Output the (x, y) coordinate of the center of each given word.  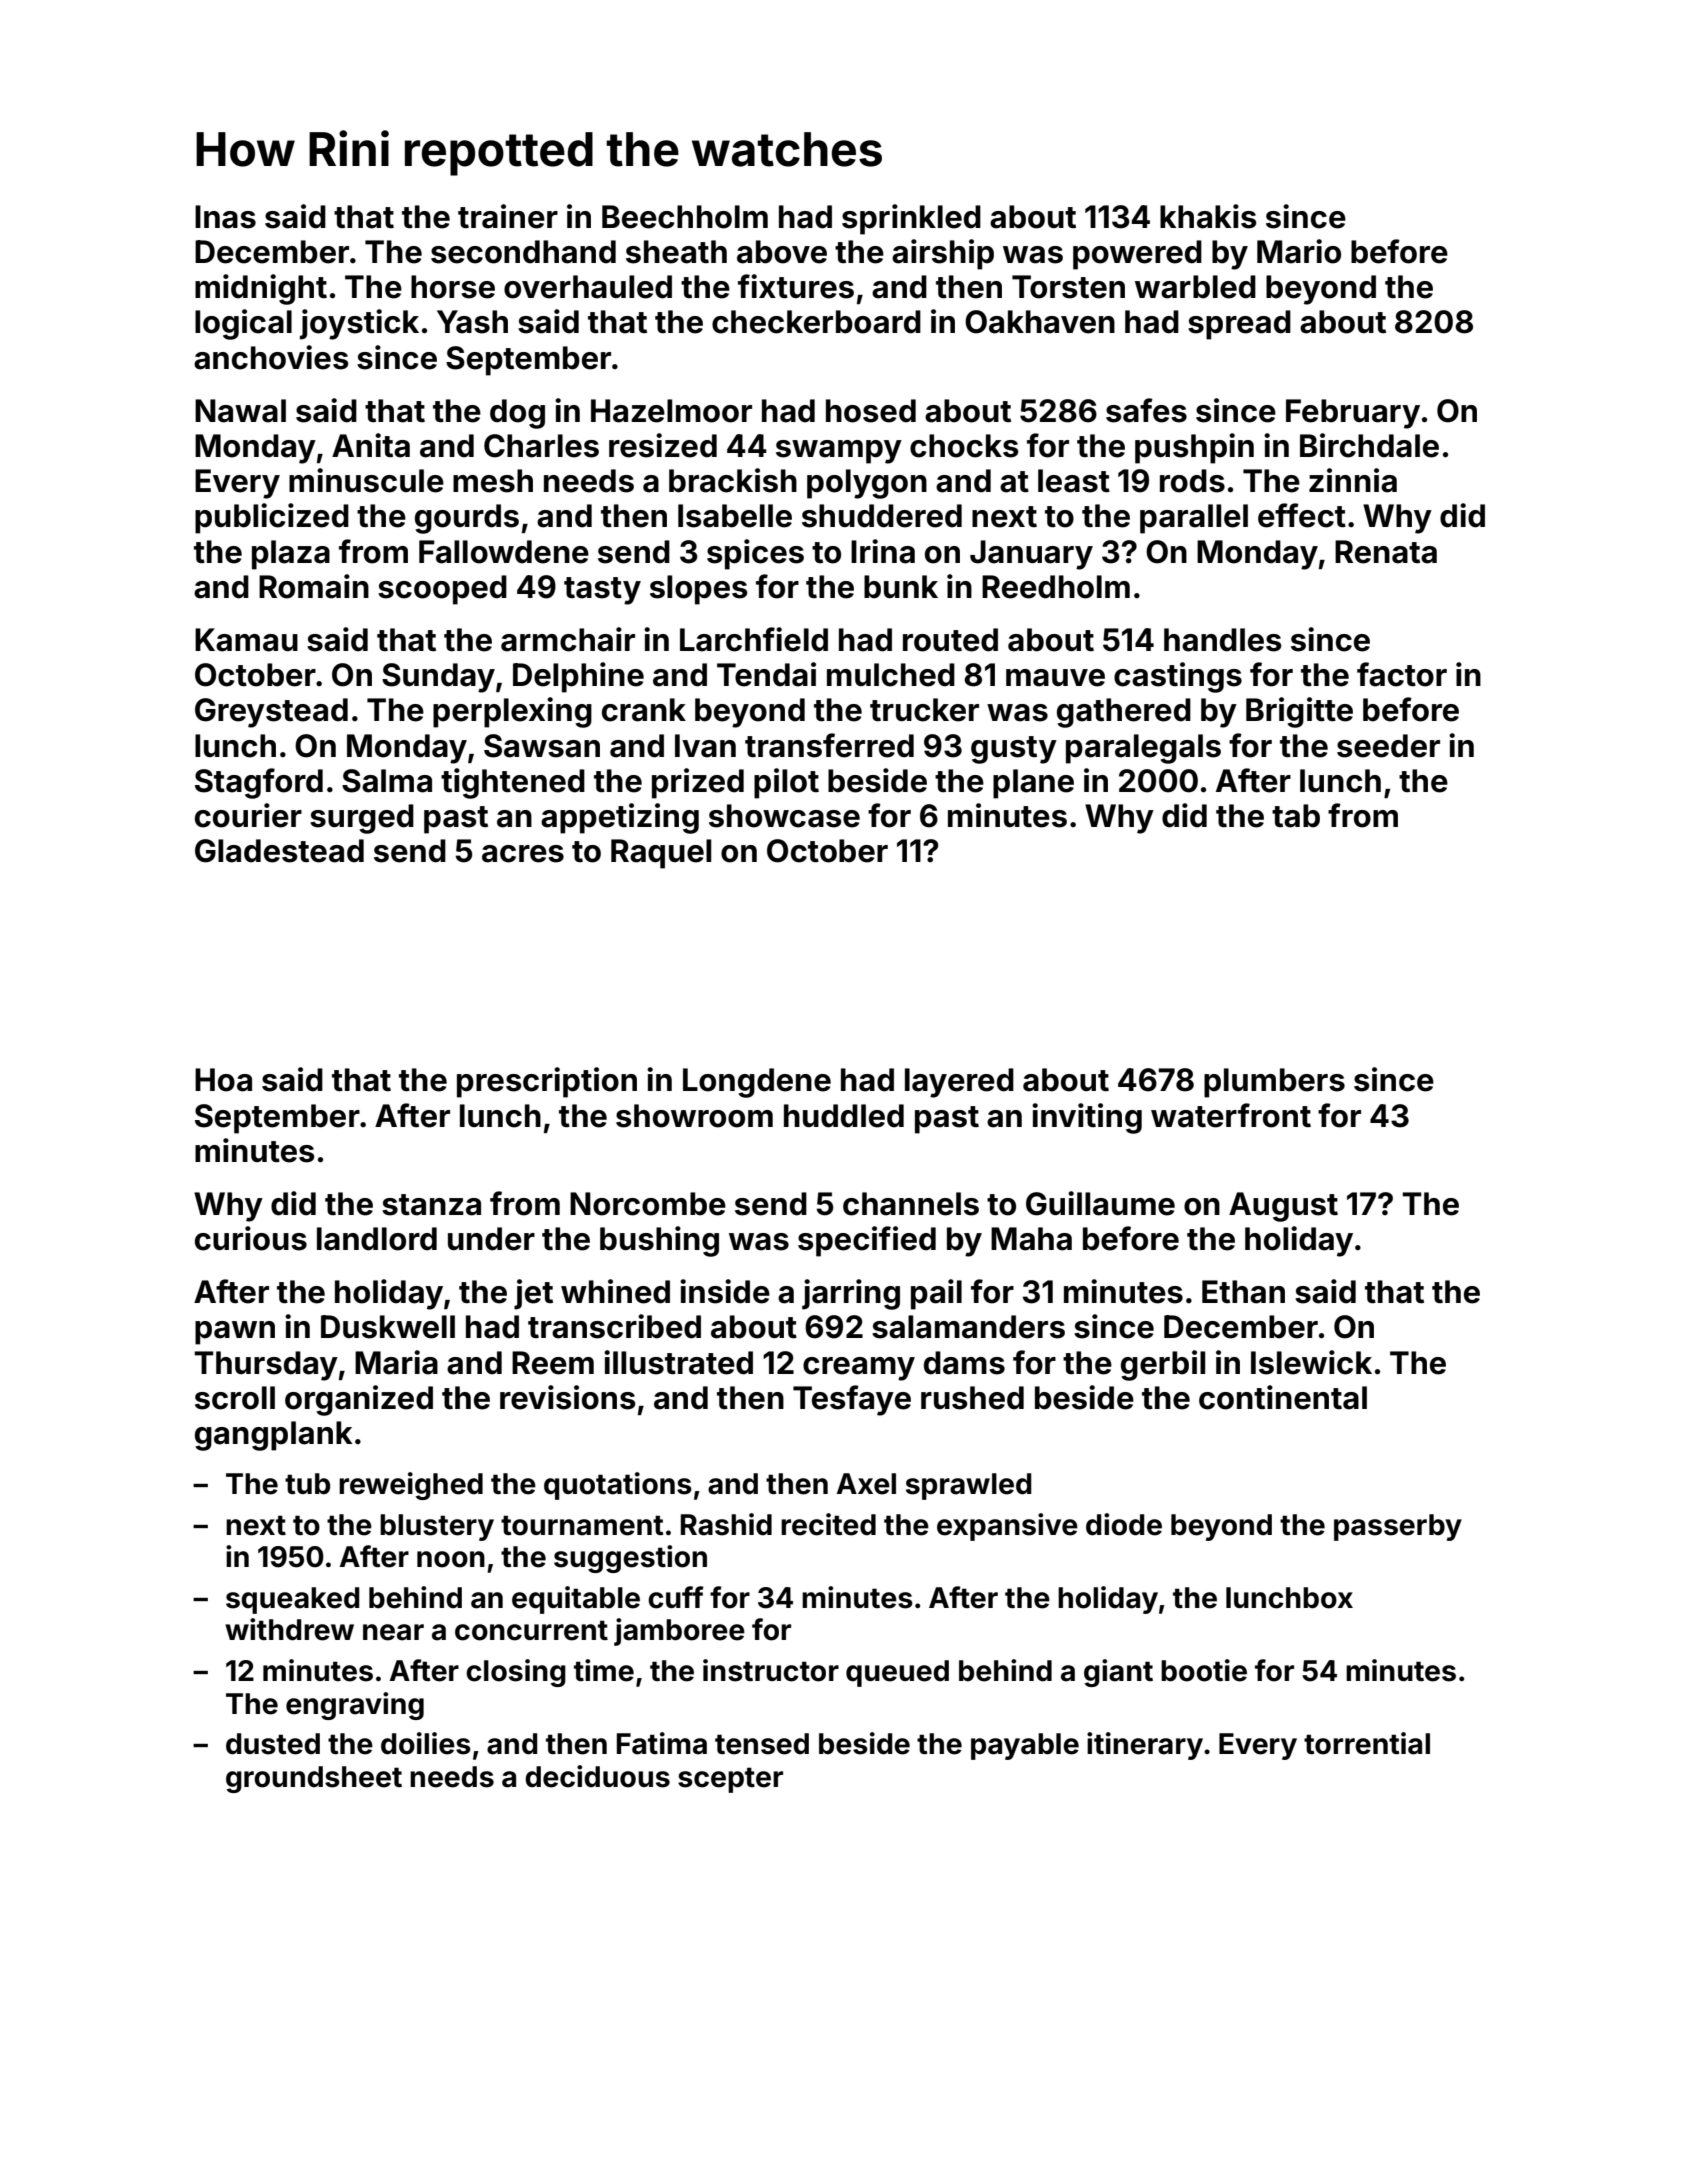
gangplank (274, 1436)
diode (1124, 1524)
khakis (1208, 216)
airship (943, 254)
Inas (225, 217)
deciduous (597, 1776)
